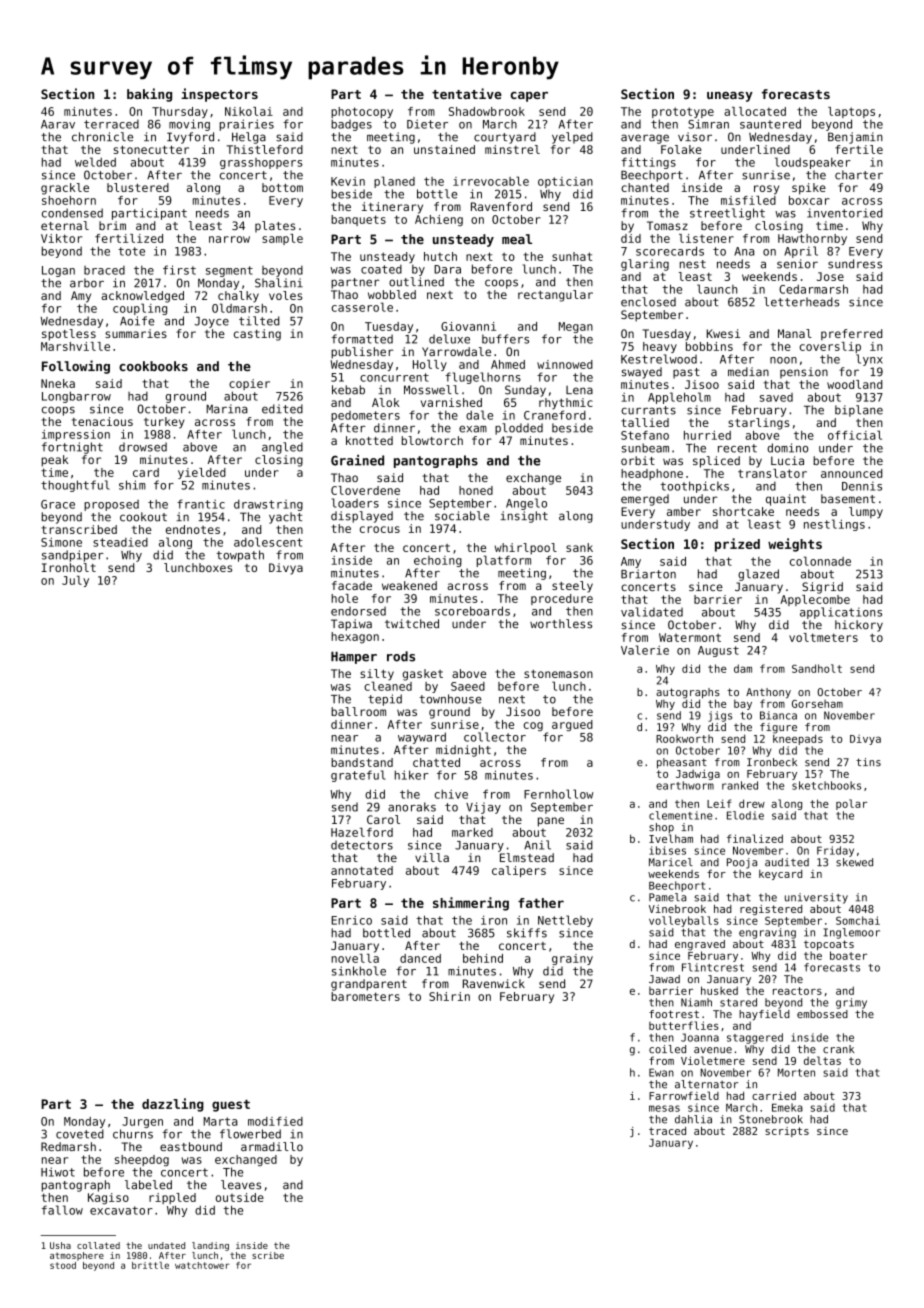 The image size is (924, 1308). What do you see at coordinates (572, 256) in the screenshot?
I see `sunhat` at bounding box center [572, 256].
